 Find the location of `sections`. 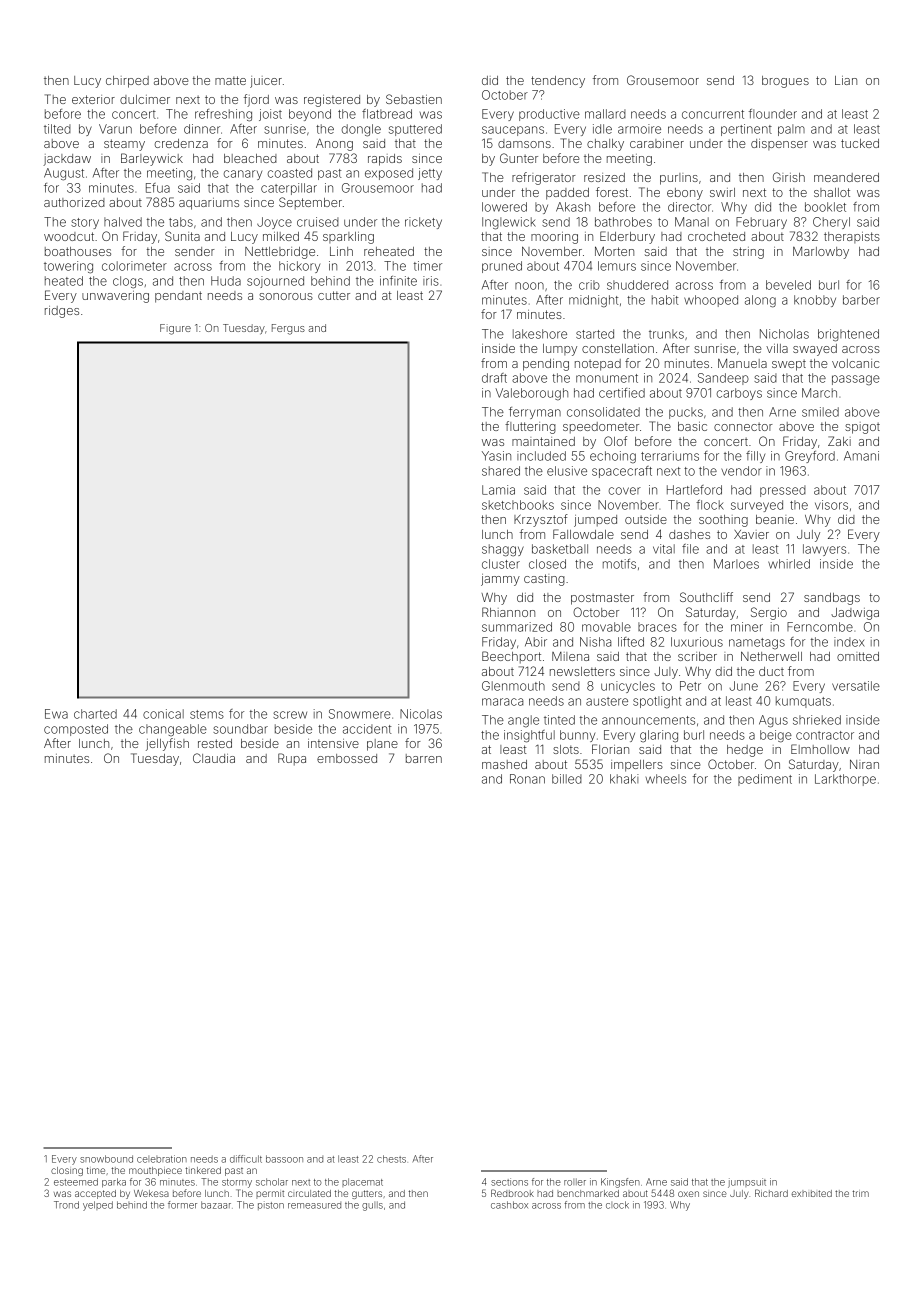

sections is located at coordinates (509, 1182).
